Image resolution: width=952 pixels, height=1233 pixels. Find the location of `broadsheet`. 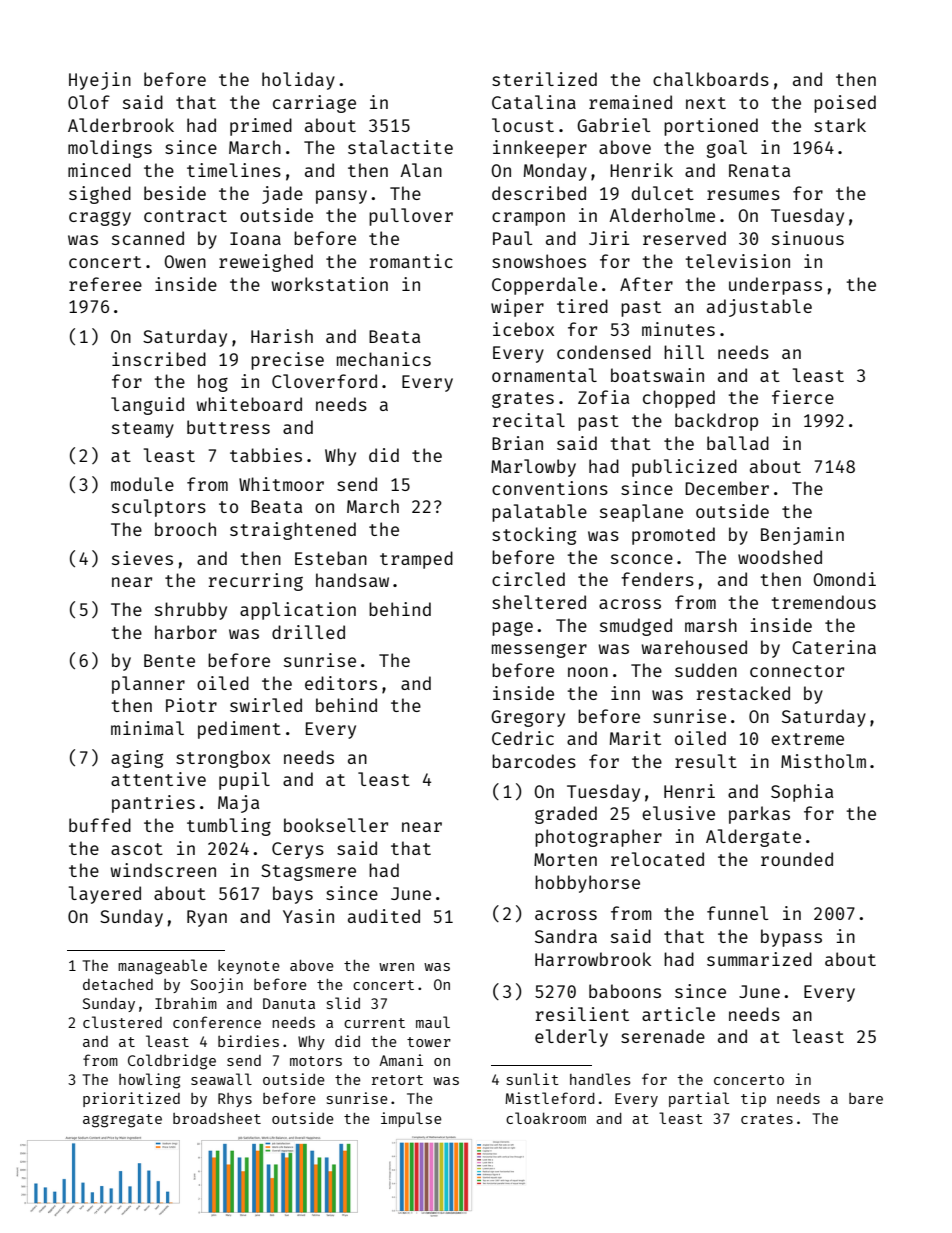

broadsheet is located at coordinates (217, 1118).
